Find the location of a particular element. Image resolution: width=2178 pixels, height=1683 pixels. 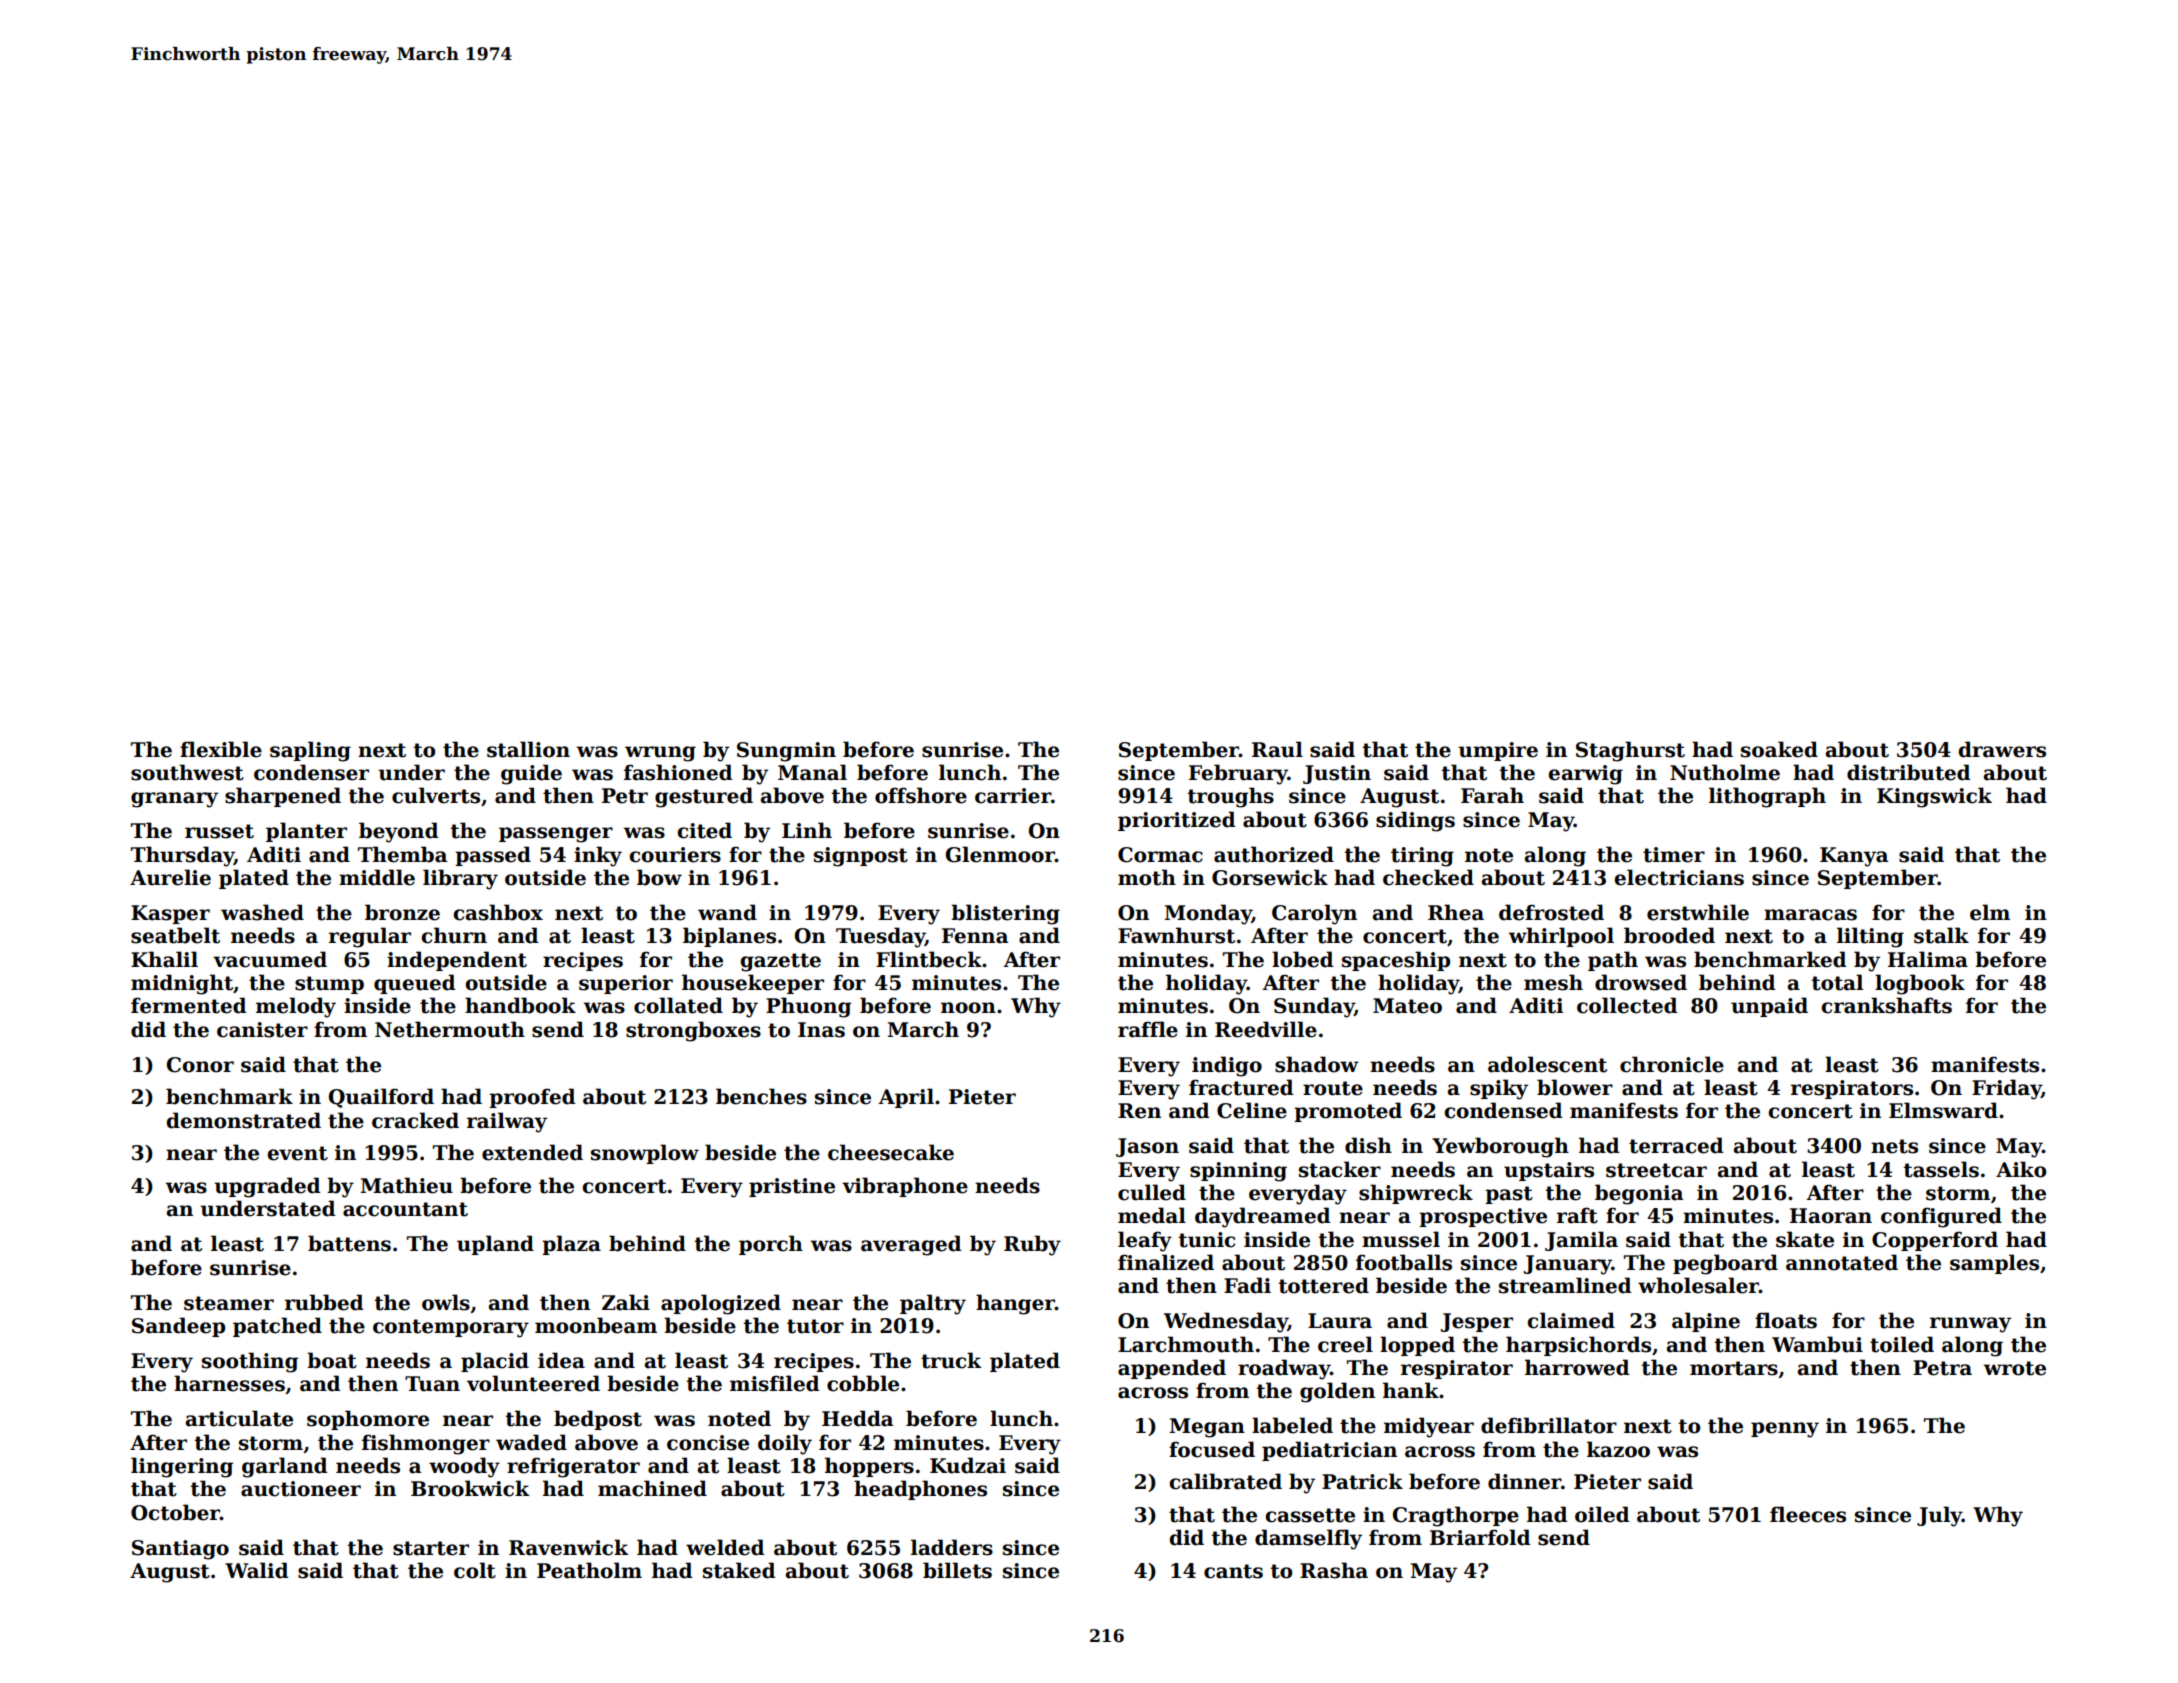

raffle is located at coordinates (1148, 1029).
